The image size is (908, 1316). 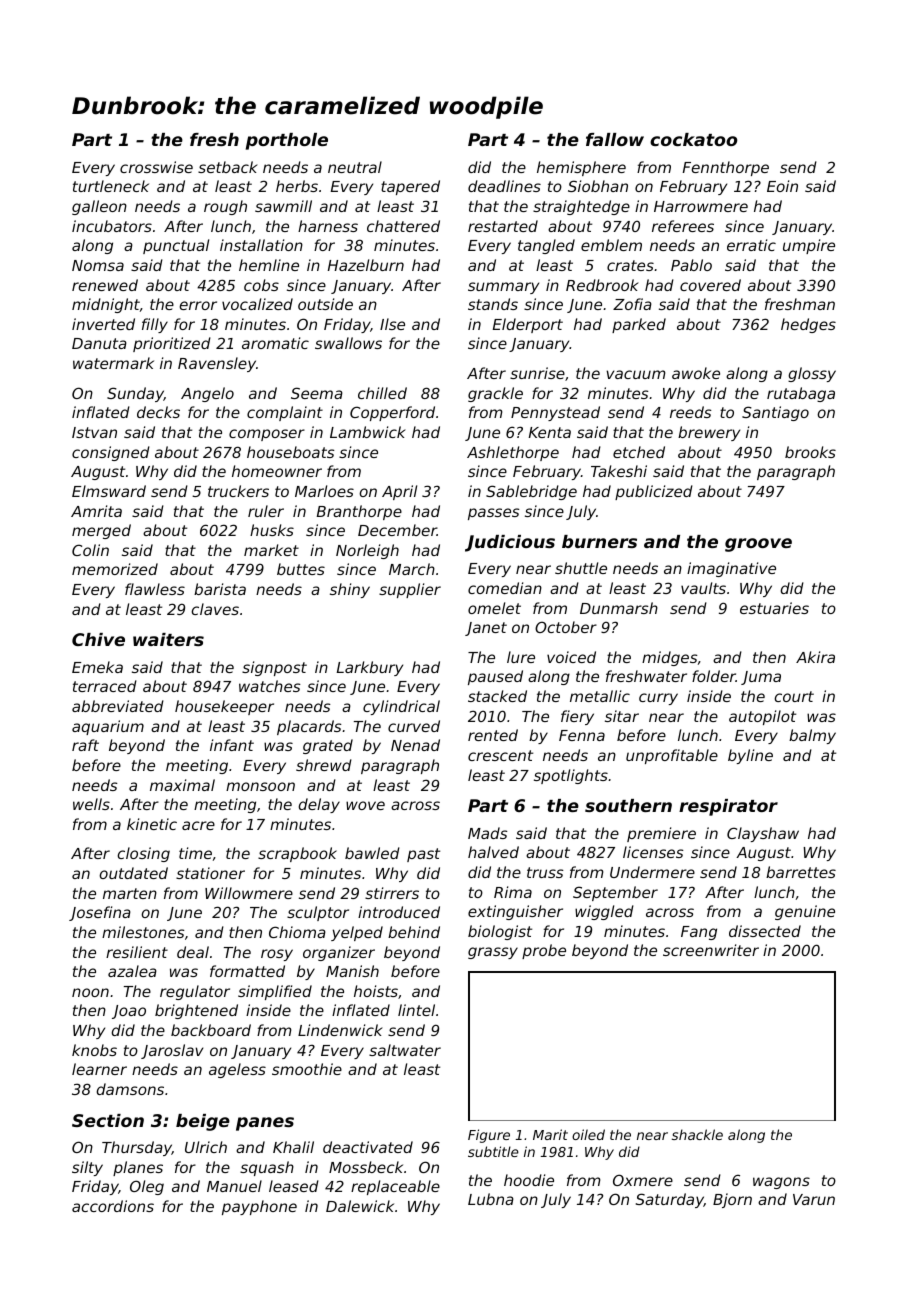 What do you see at coordinates (630, 265) in the document?
I see `crates` at bounding box center [630, 265].
